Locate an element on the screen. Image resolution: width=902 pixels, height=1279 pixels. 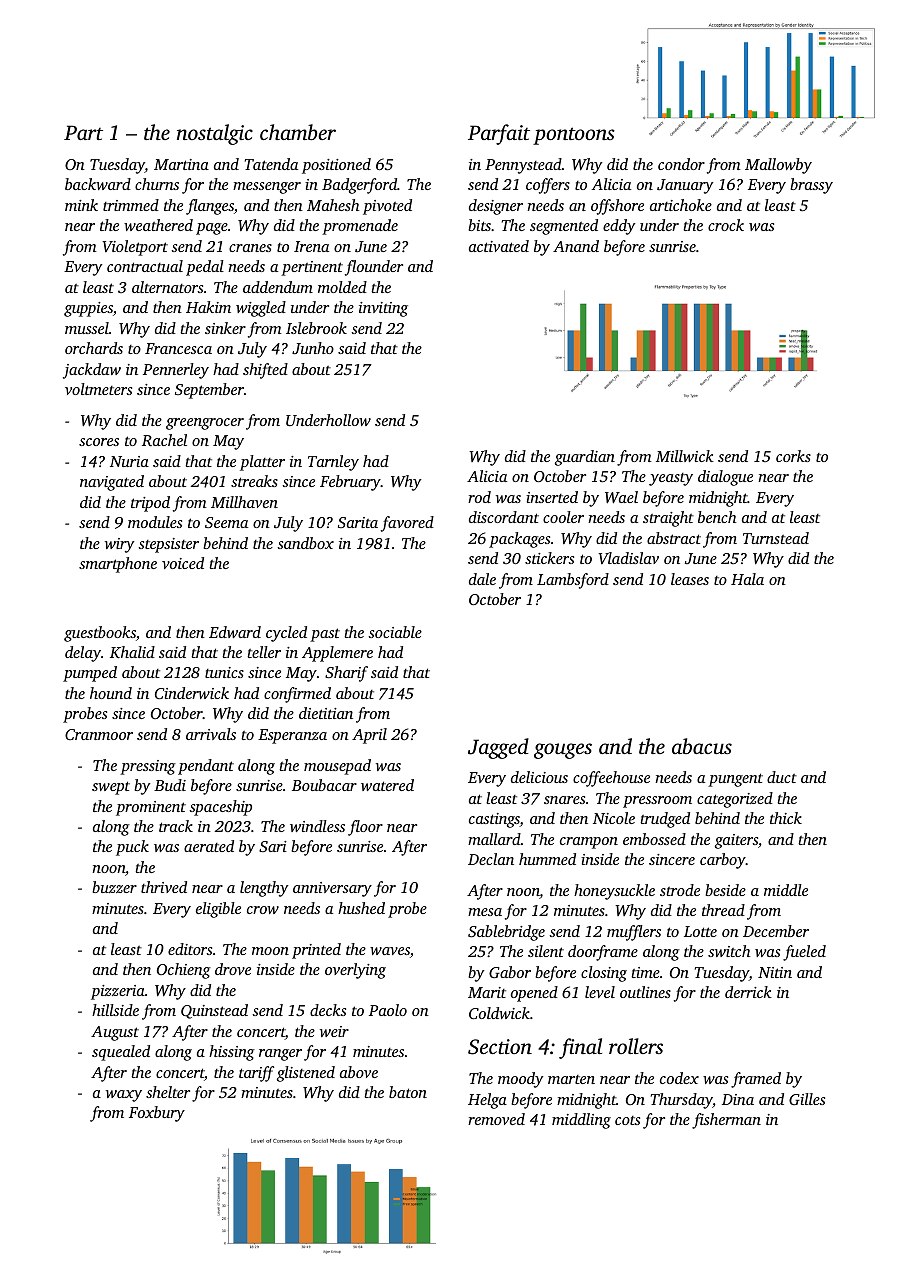
editors is located at coordinates (190, 949).
